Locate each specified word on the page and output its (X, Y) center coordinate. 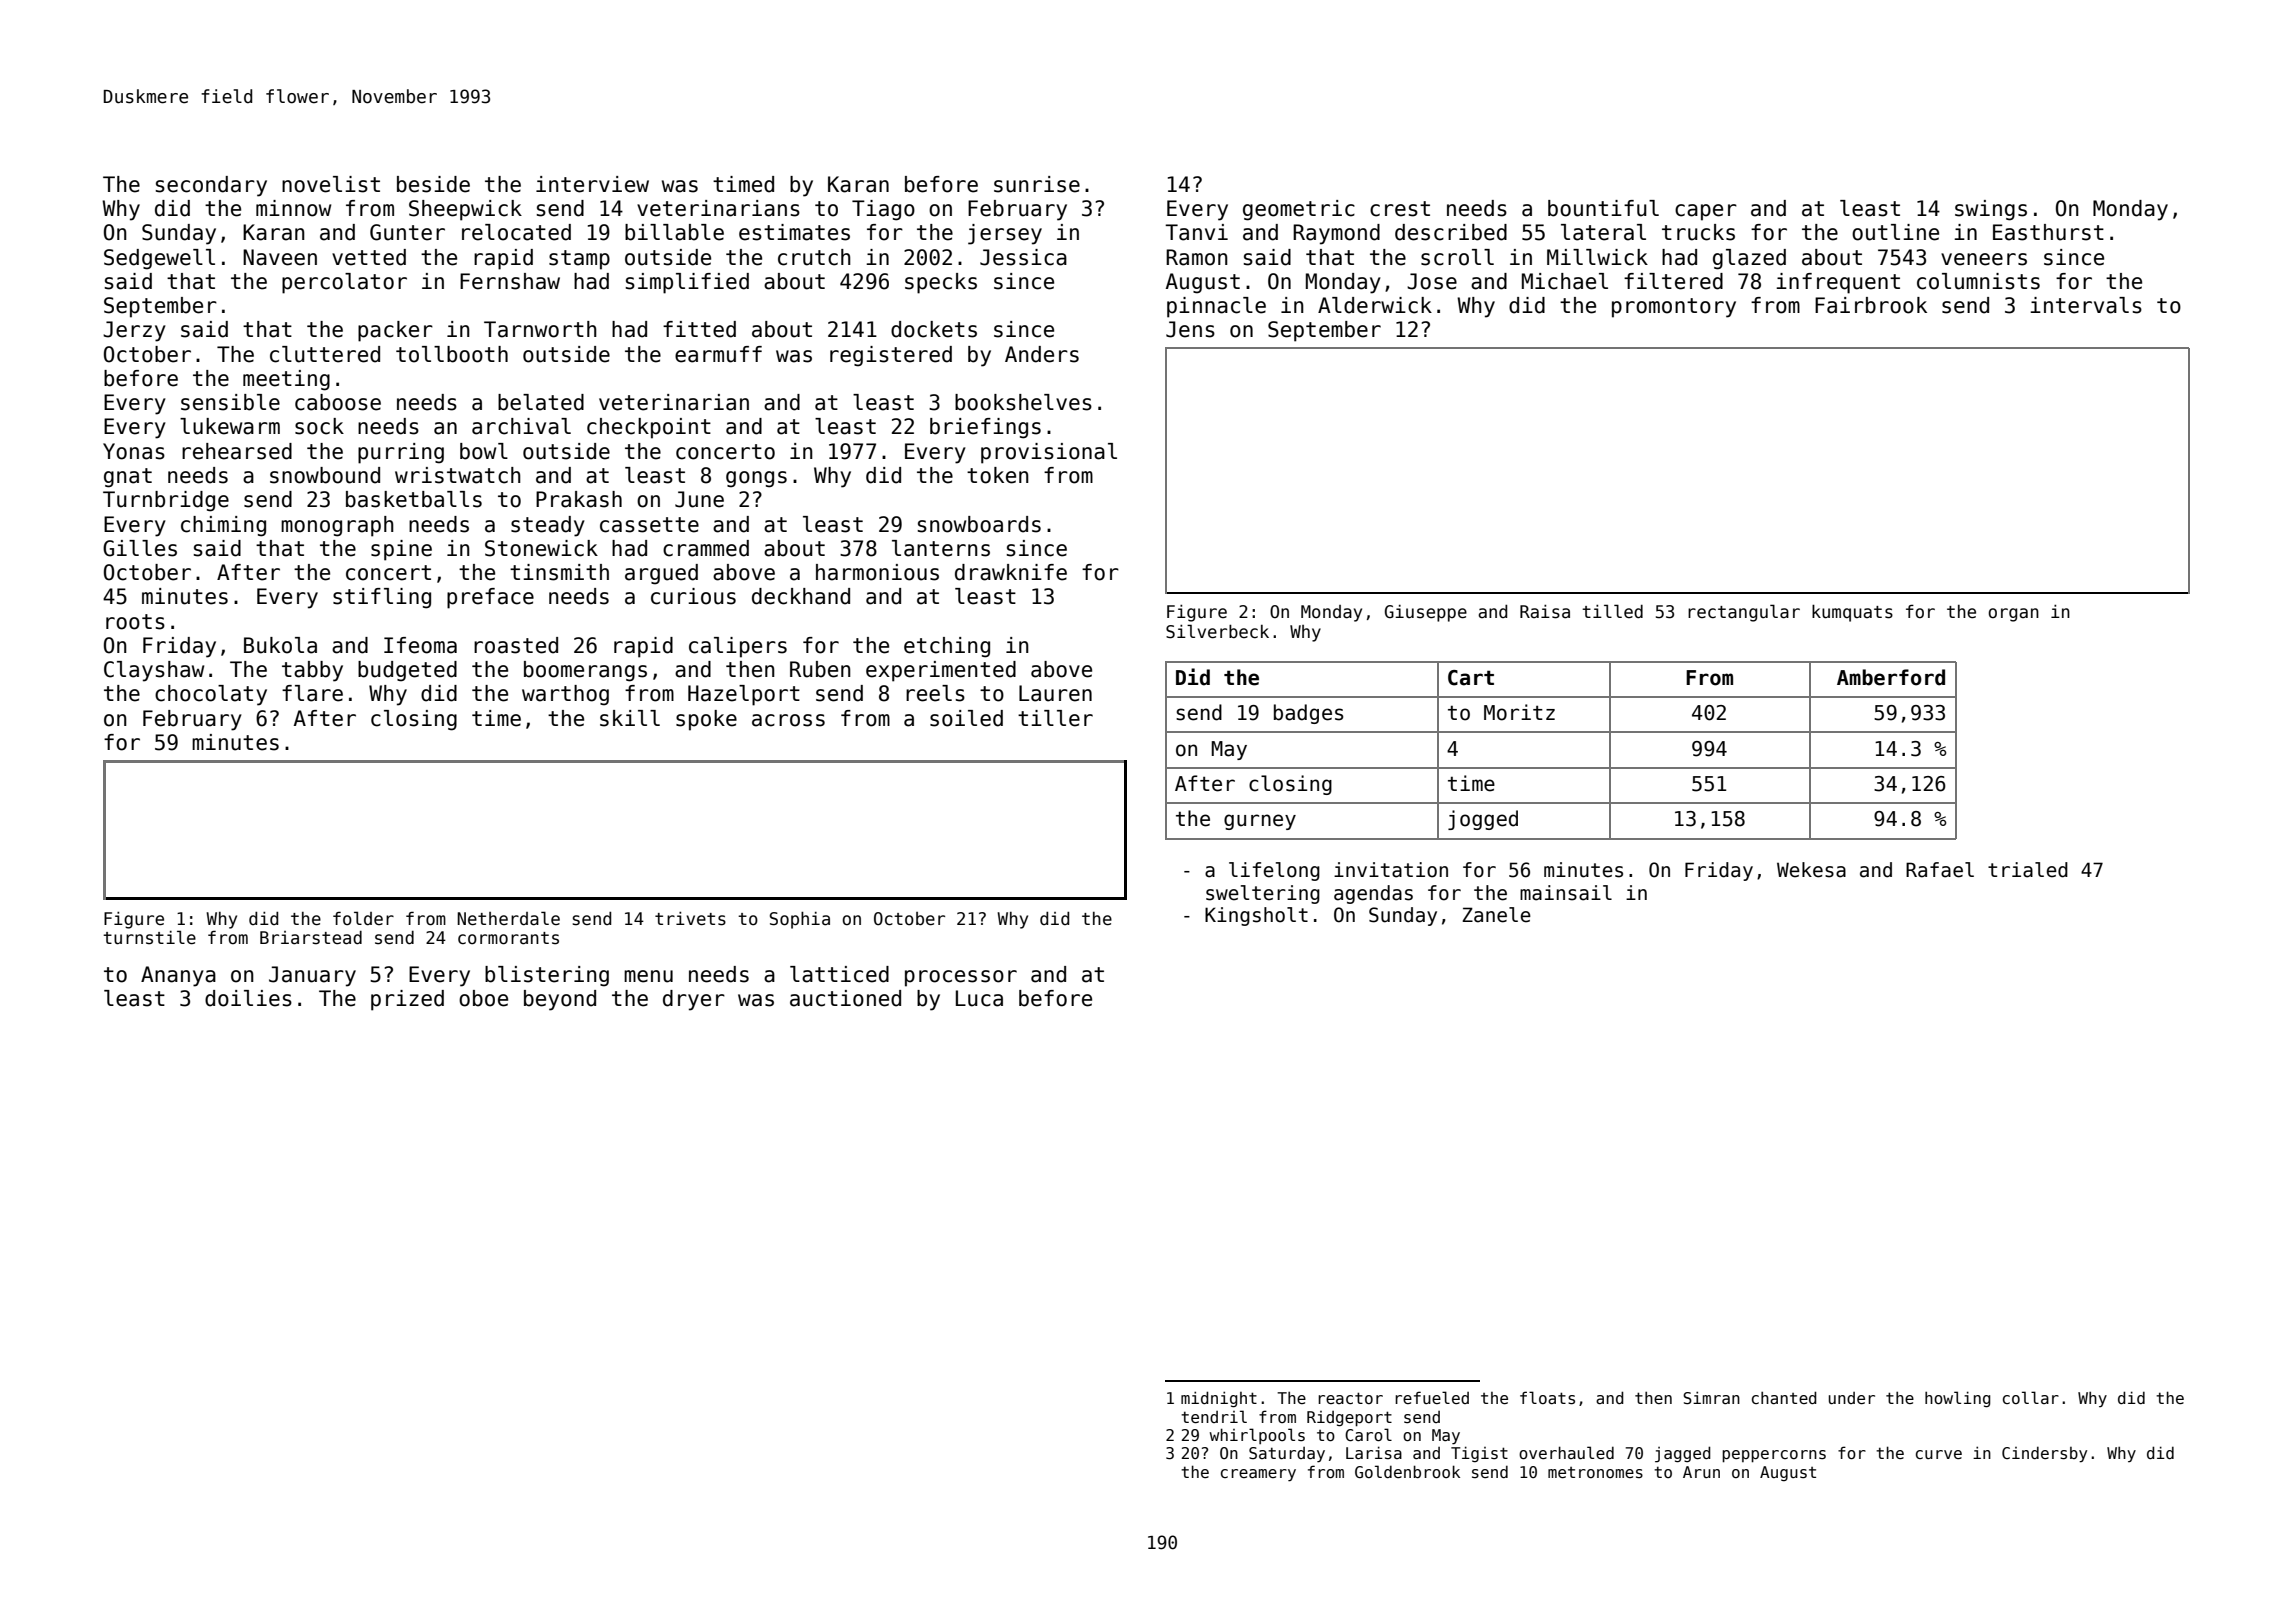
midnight (1219, 1399)
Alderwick (1375, 305)
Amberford (1891, 677)
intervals (2086, 305)
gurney (1260, 822)
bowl (484, 451)
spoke (706, 720)
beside (433, 184)
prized (407, 1000)
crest (1400, 209)
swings (1991, 210)
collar (2031, 1397)
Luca (979, 998)
